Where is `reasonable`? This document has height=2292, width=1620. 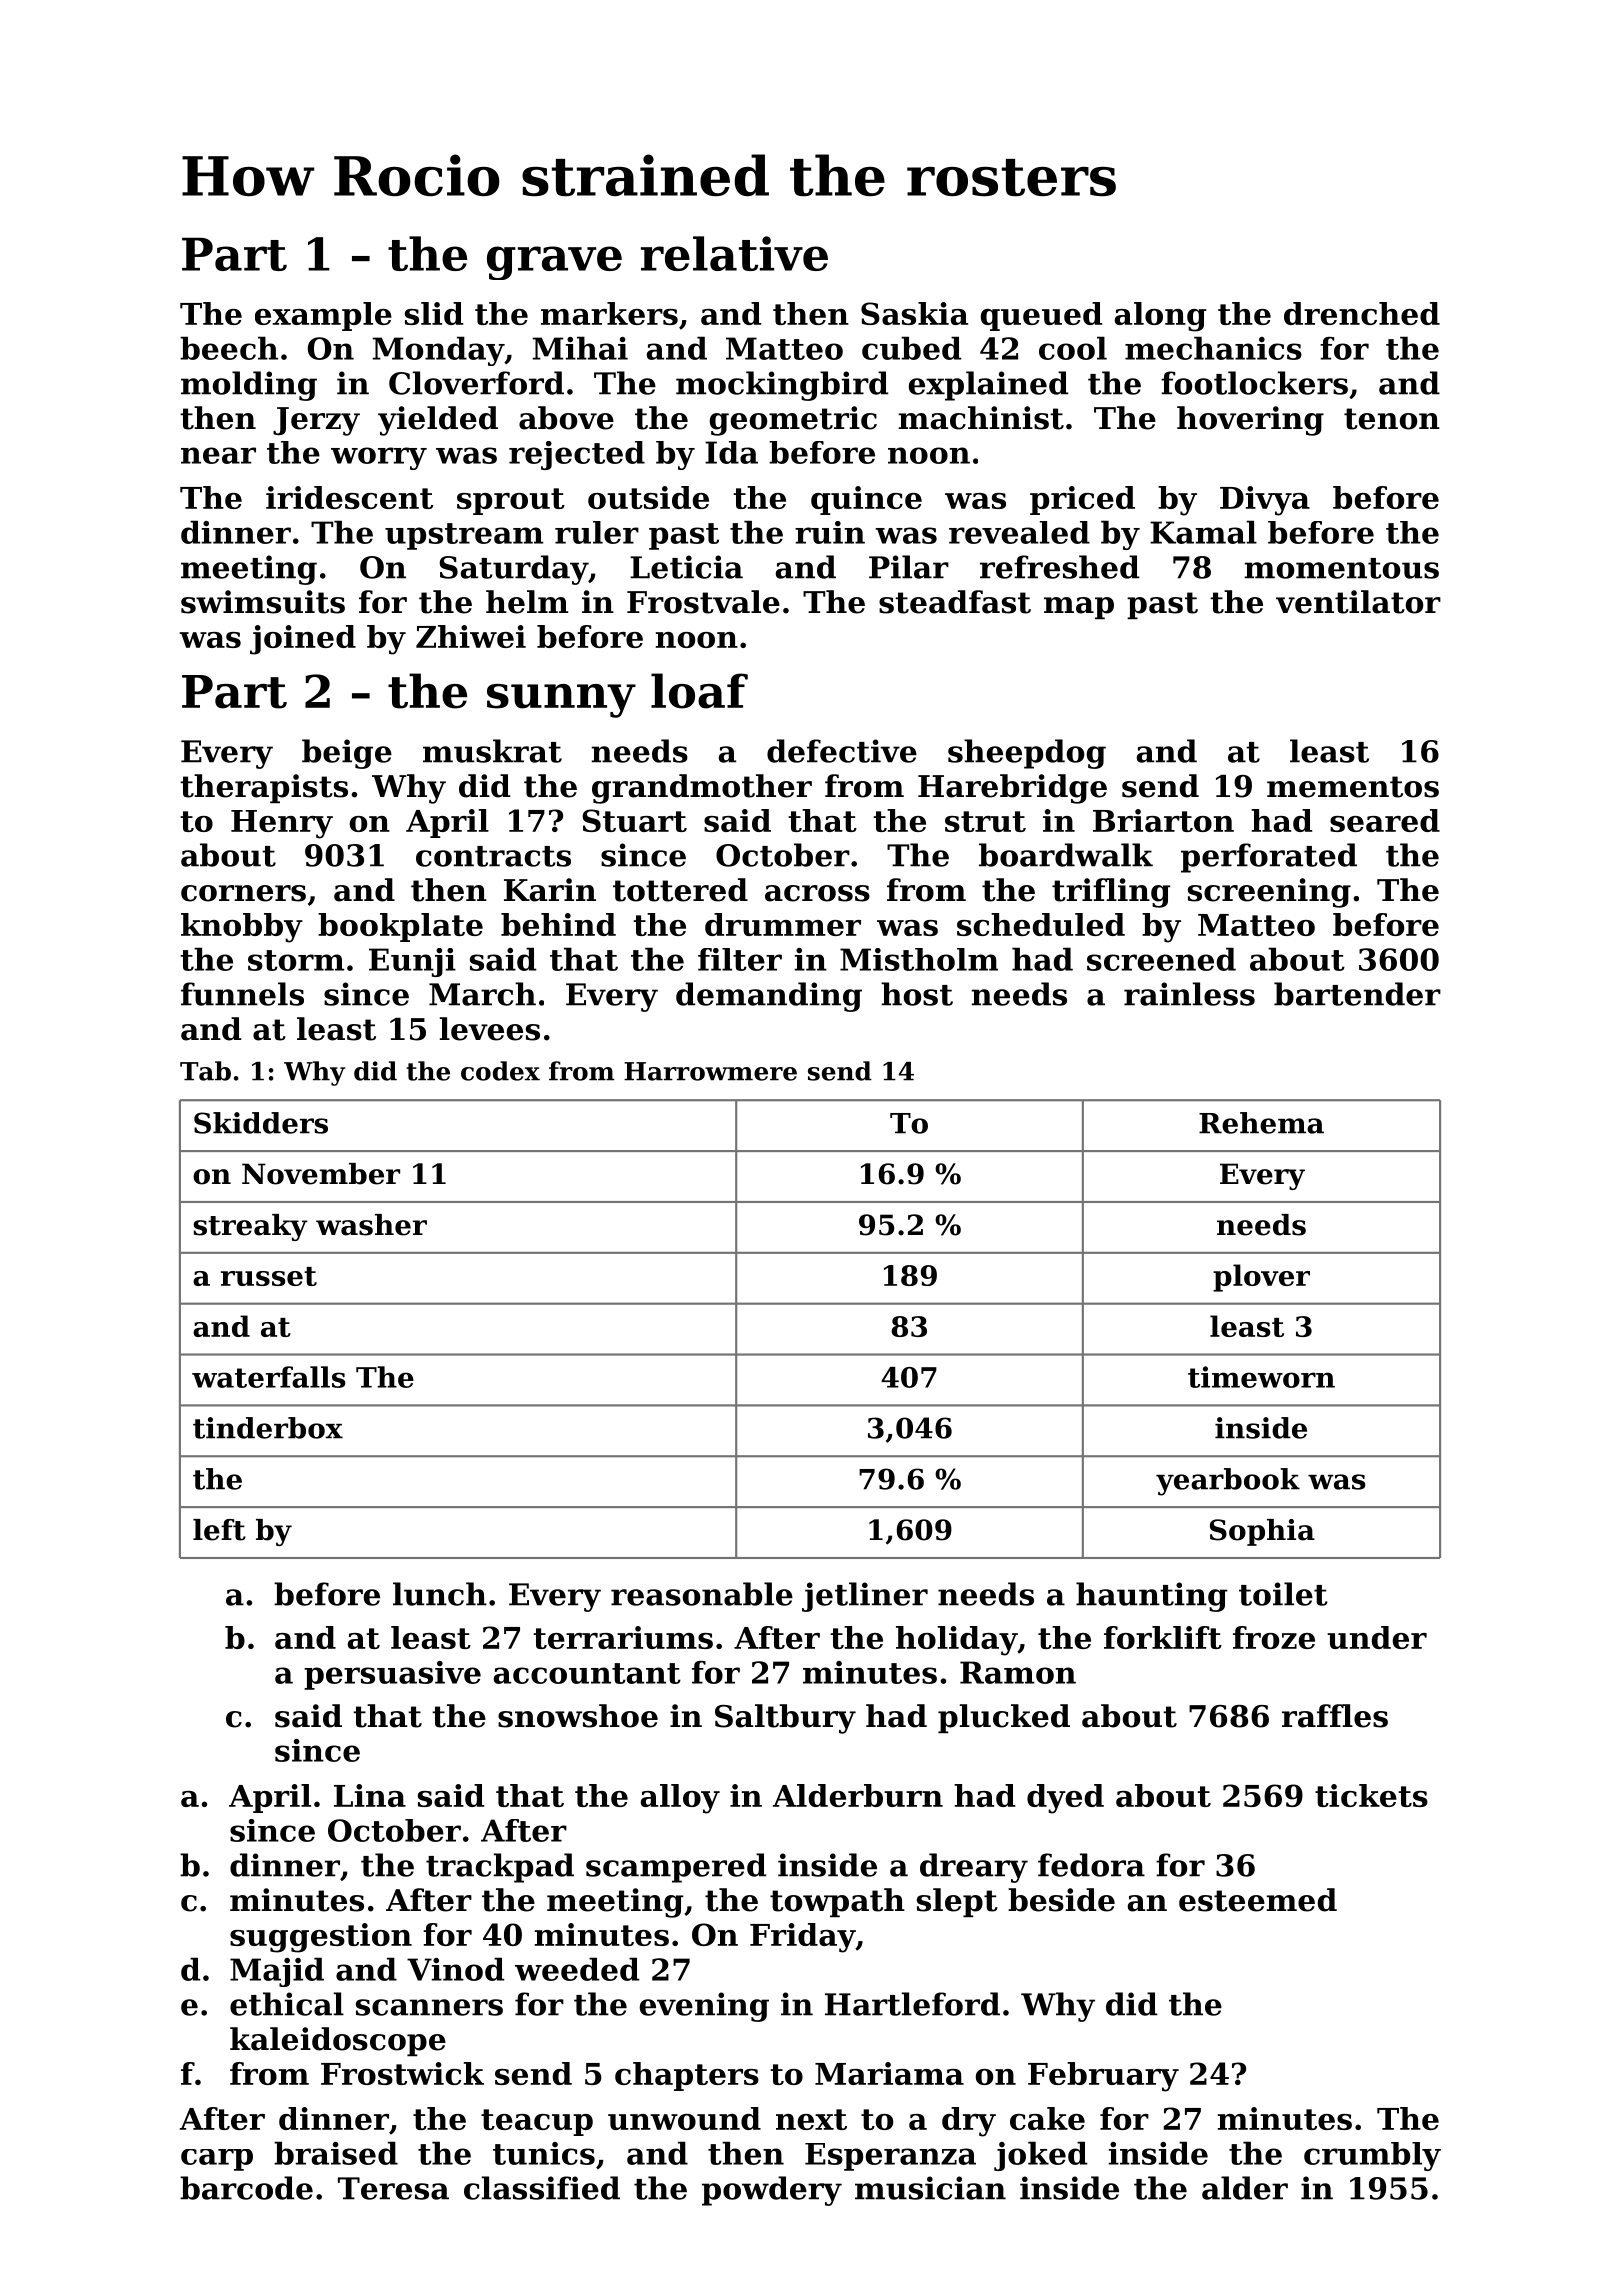 reasonable is located at coordinates (702, 1594).
